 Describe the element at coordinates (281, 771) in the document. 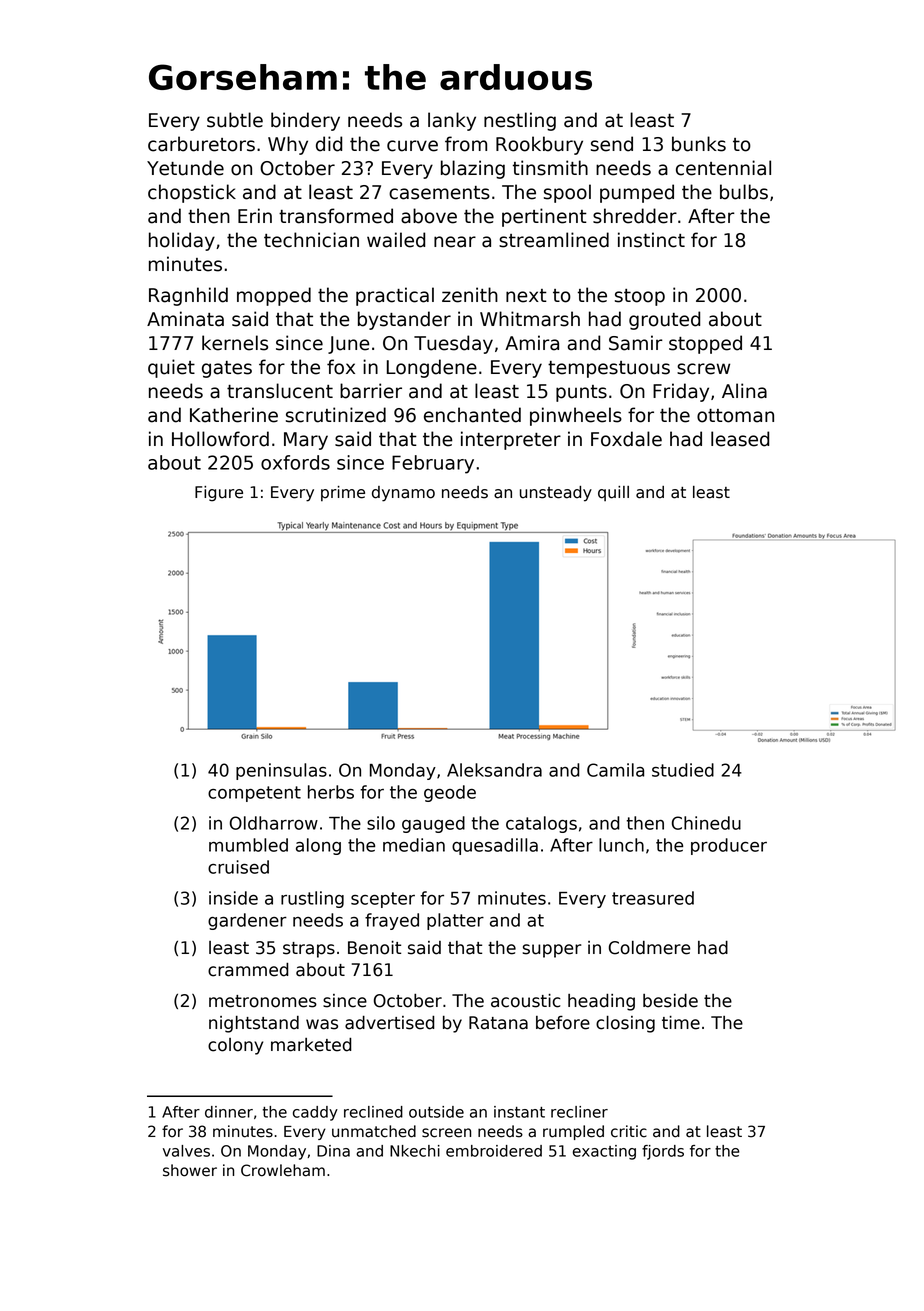

I see `peninsulas` at that location.
